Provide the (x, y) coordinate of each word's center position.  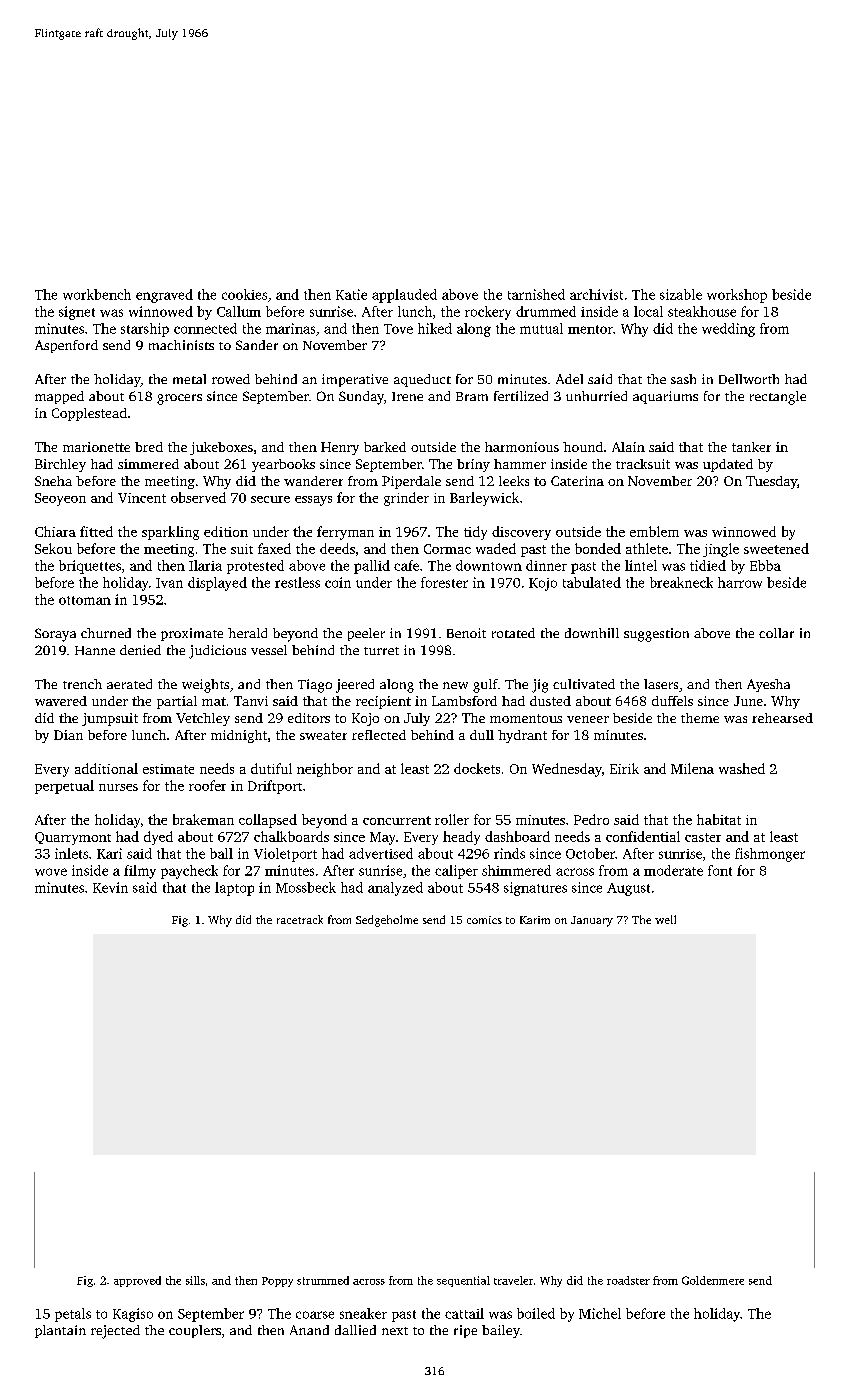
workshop (737, 296)
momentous (526, 718)
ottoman (85, 600)
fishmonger (770, 855)
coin (338, 582)
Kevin (110, 887)
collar (776, 633)
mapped (59, 397)
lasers (661, 684)
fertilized (521, 396)
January (592, 921)
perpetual (64, 787)
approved (137, 1281)
